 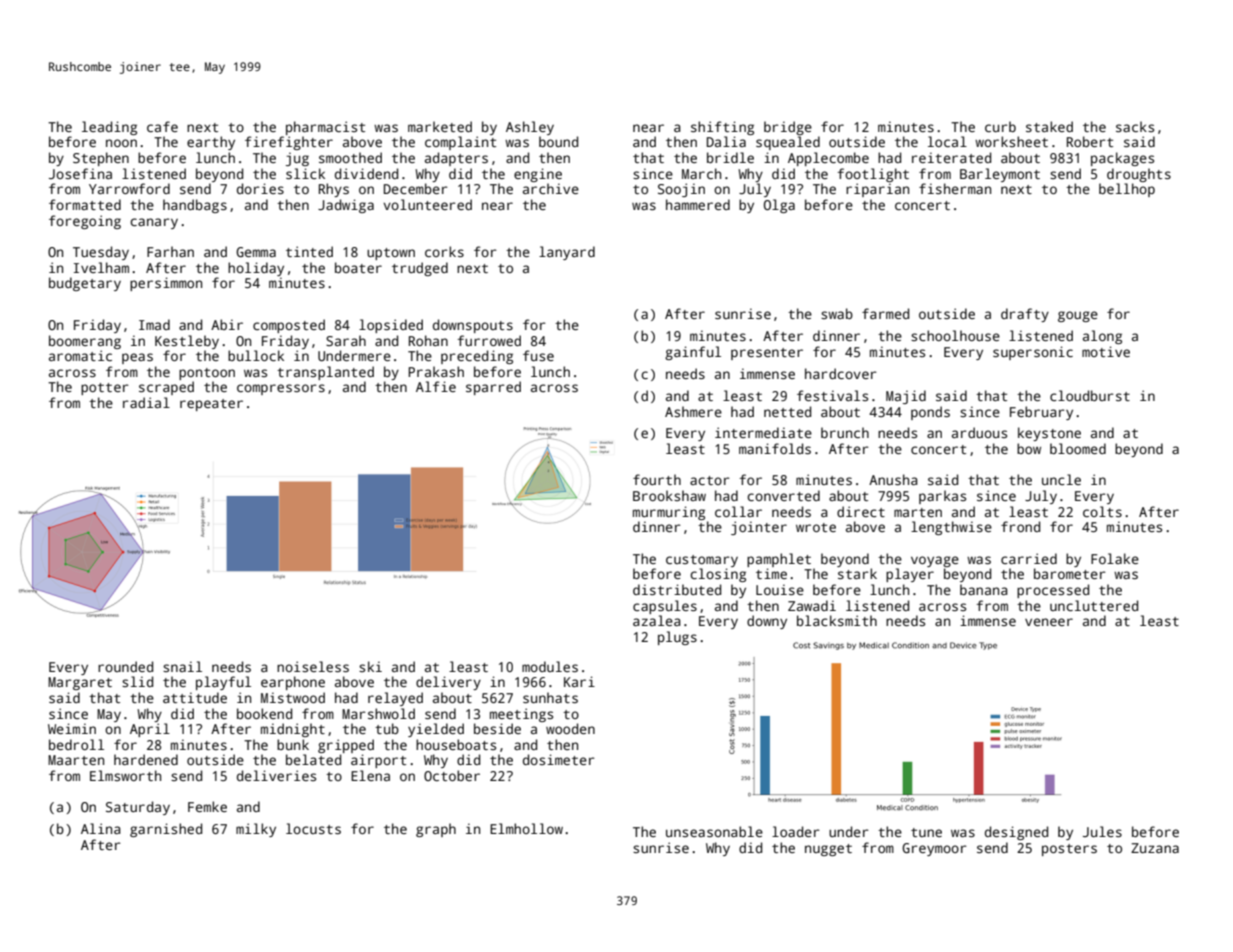 I want to click on Zuzana, so click(x=1155, y=848).
